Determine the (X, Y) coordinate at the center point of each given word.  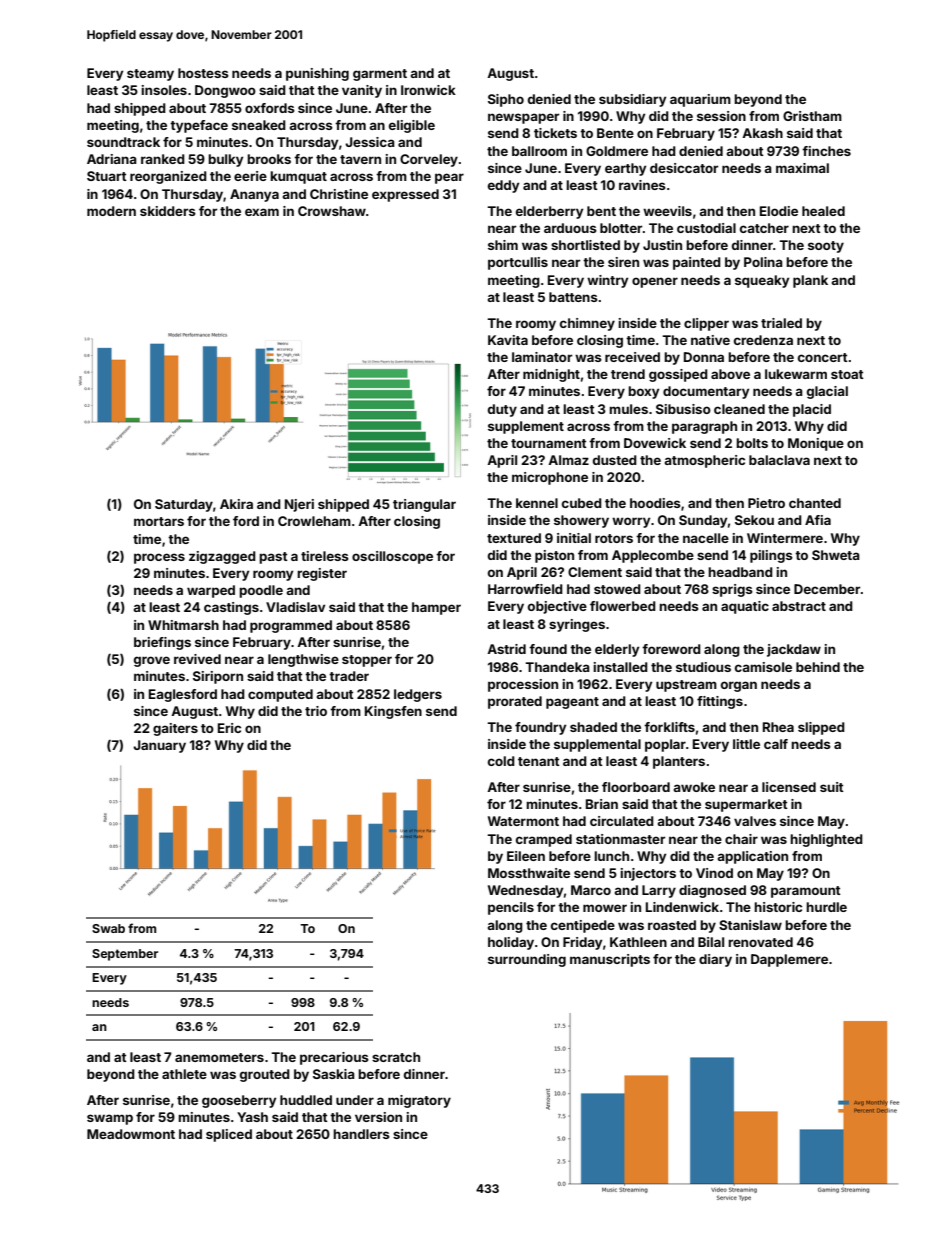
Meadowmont (131, 1134)
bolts (752, 443)
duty (502, 410)
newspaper (523, 118)
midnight (551, 375)
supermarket (746, 805)
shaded (593, 727)
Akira (236, 504)
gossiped (678, 375)
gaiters (175, 729)
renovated (760, 942)
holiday (511, 943)
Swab (108, 928)
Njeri (299, 505)
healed (823, 211)
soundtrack (123, 142)
